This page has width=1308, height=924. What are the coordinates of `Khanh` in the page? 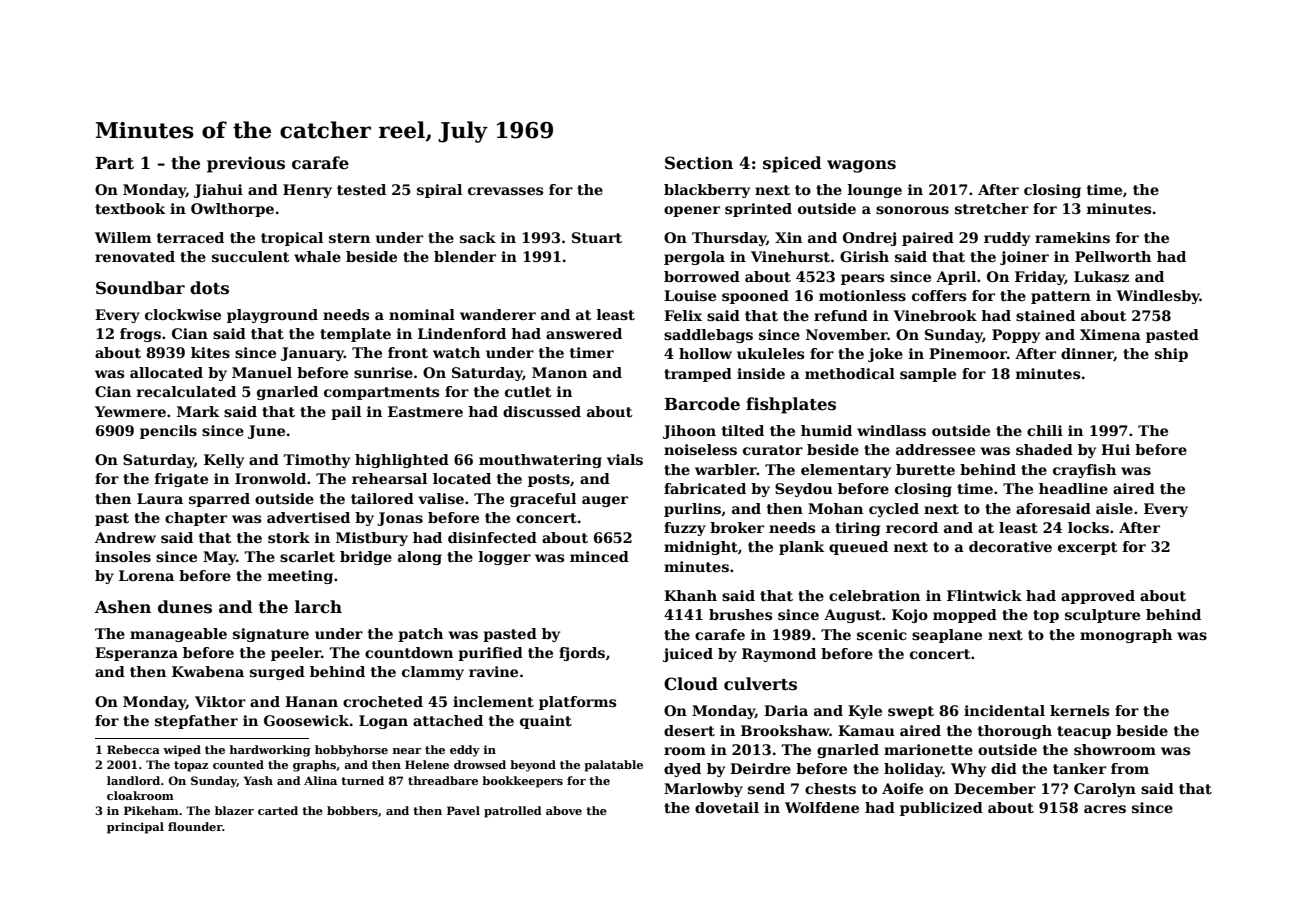 It's located at (690, 595).
